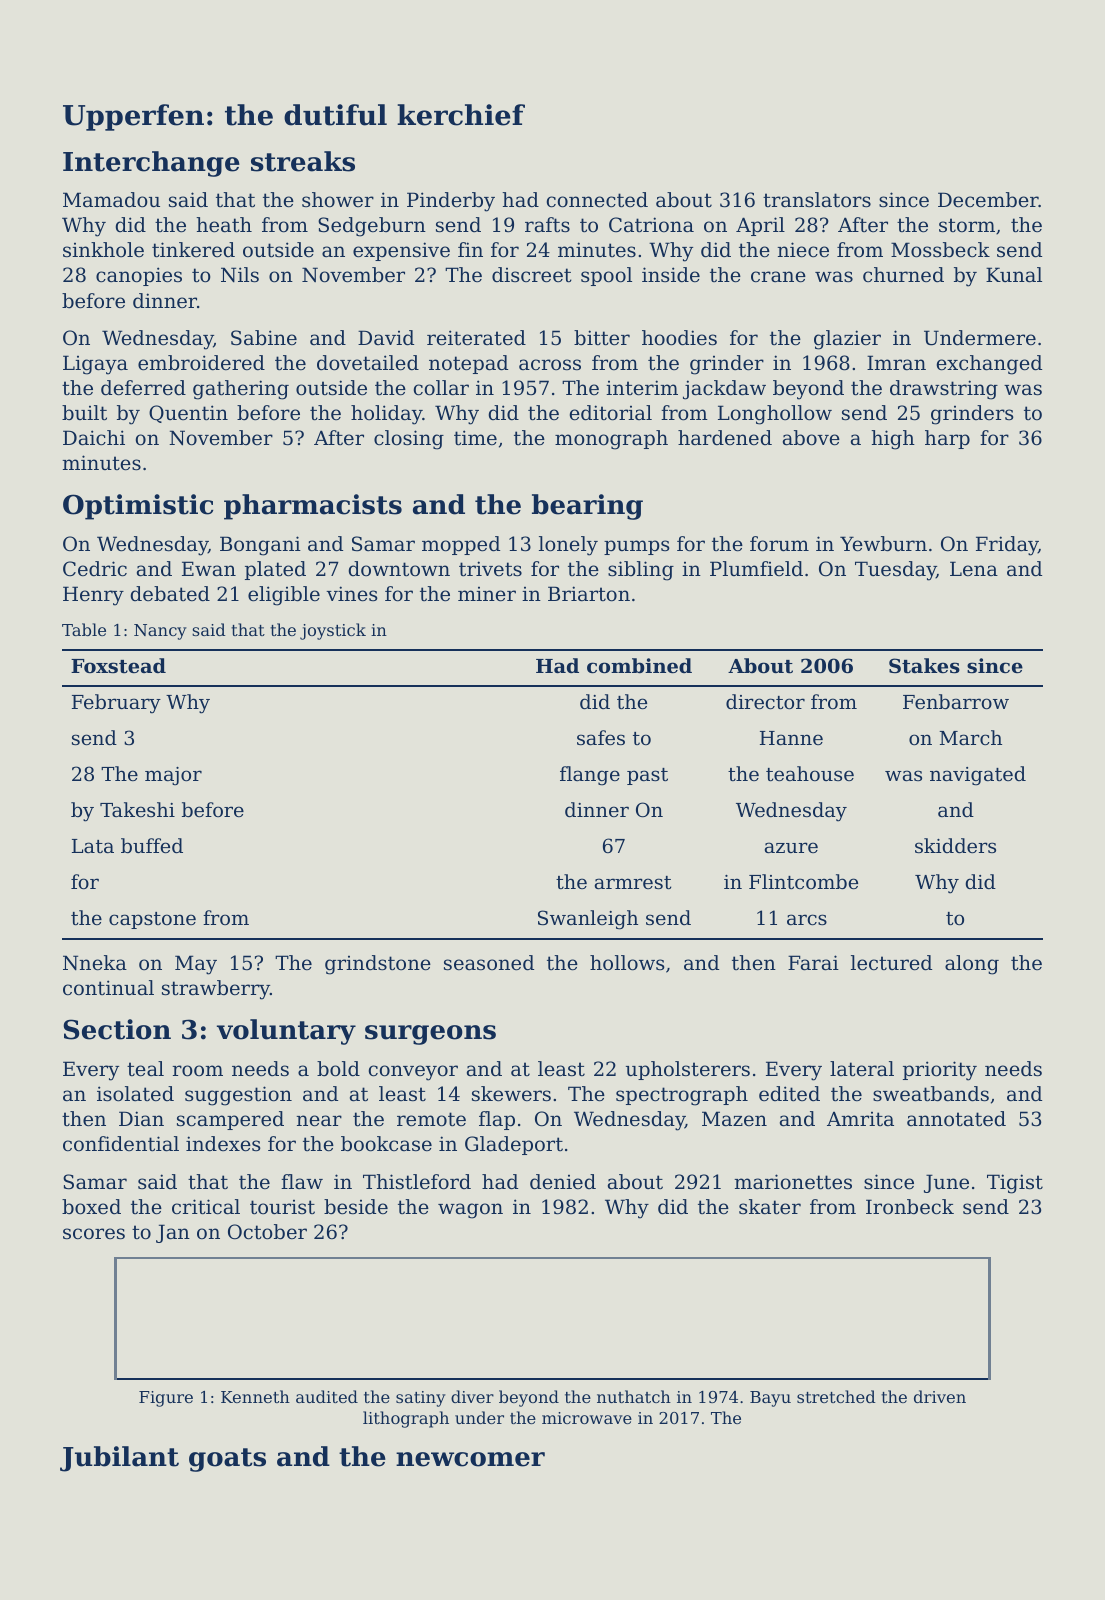  Describe the element at coordinates (550, 365) in the screenshot. I see `across` at that location.
